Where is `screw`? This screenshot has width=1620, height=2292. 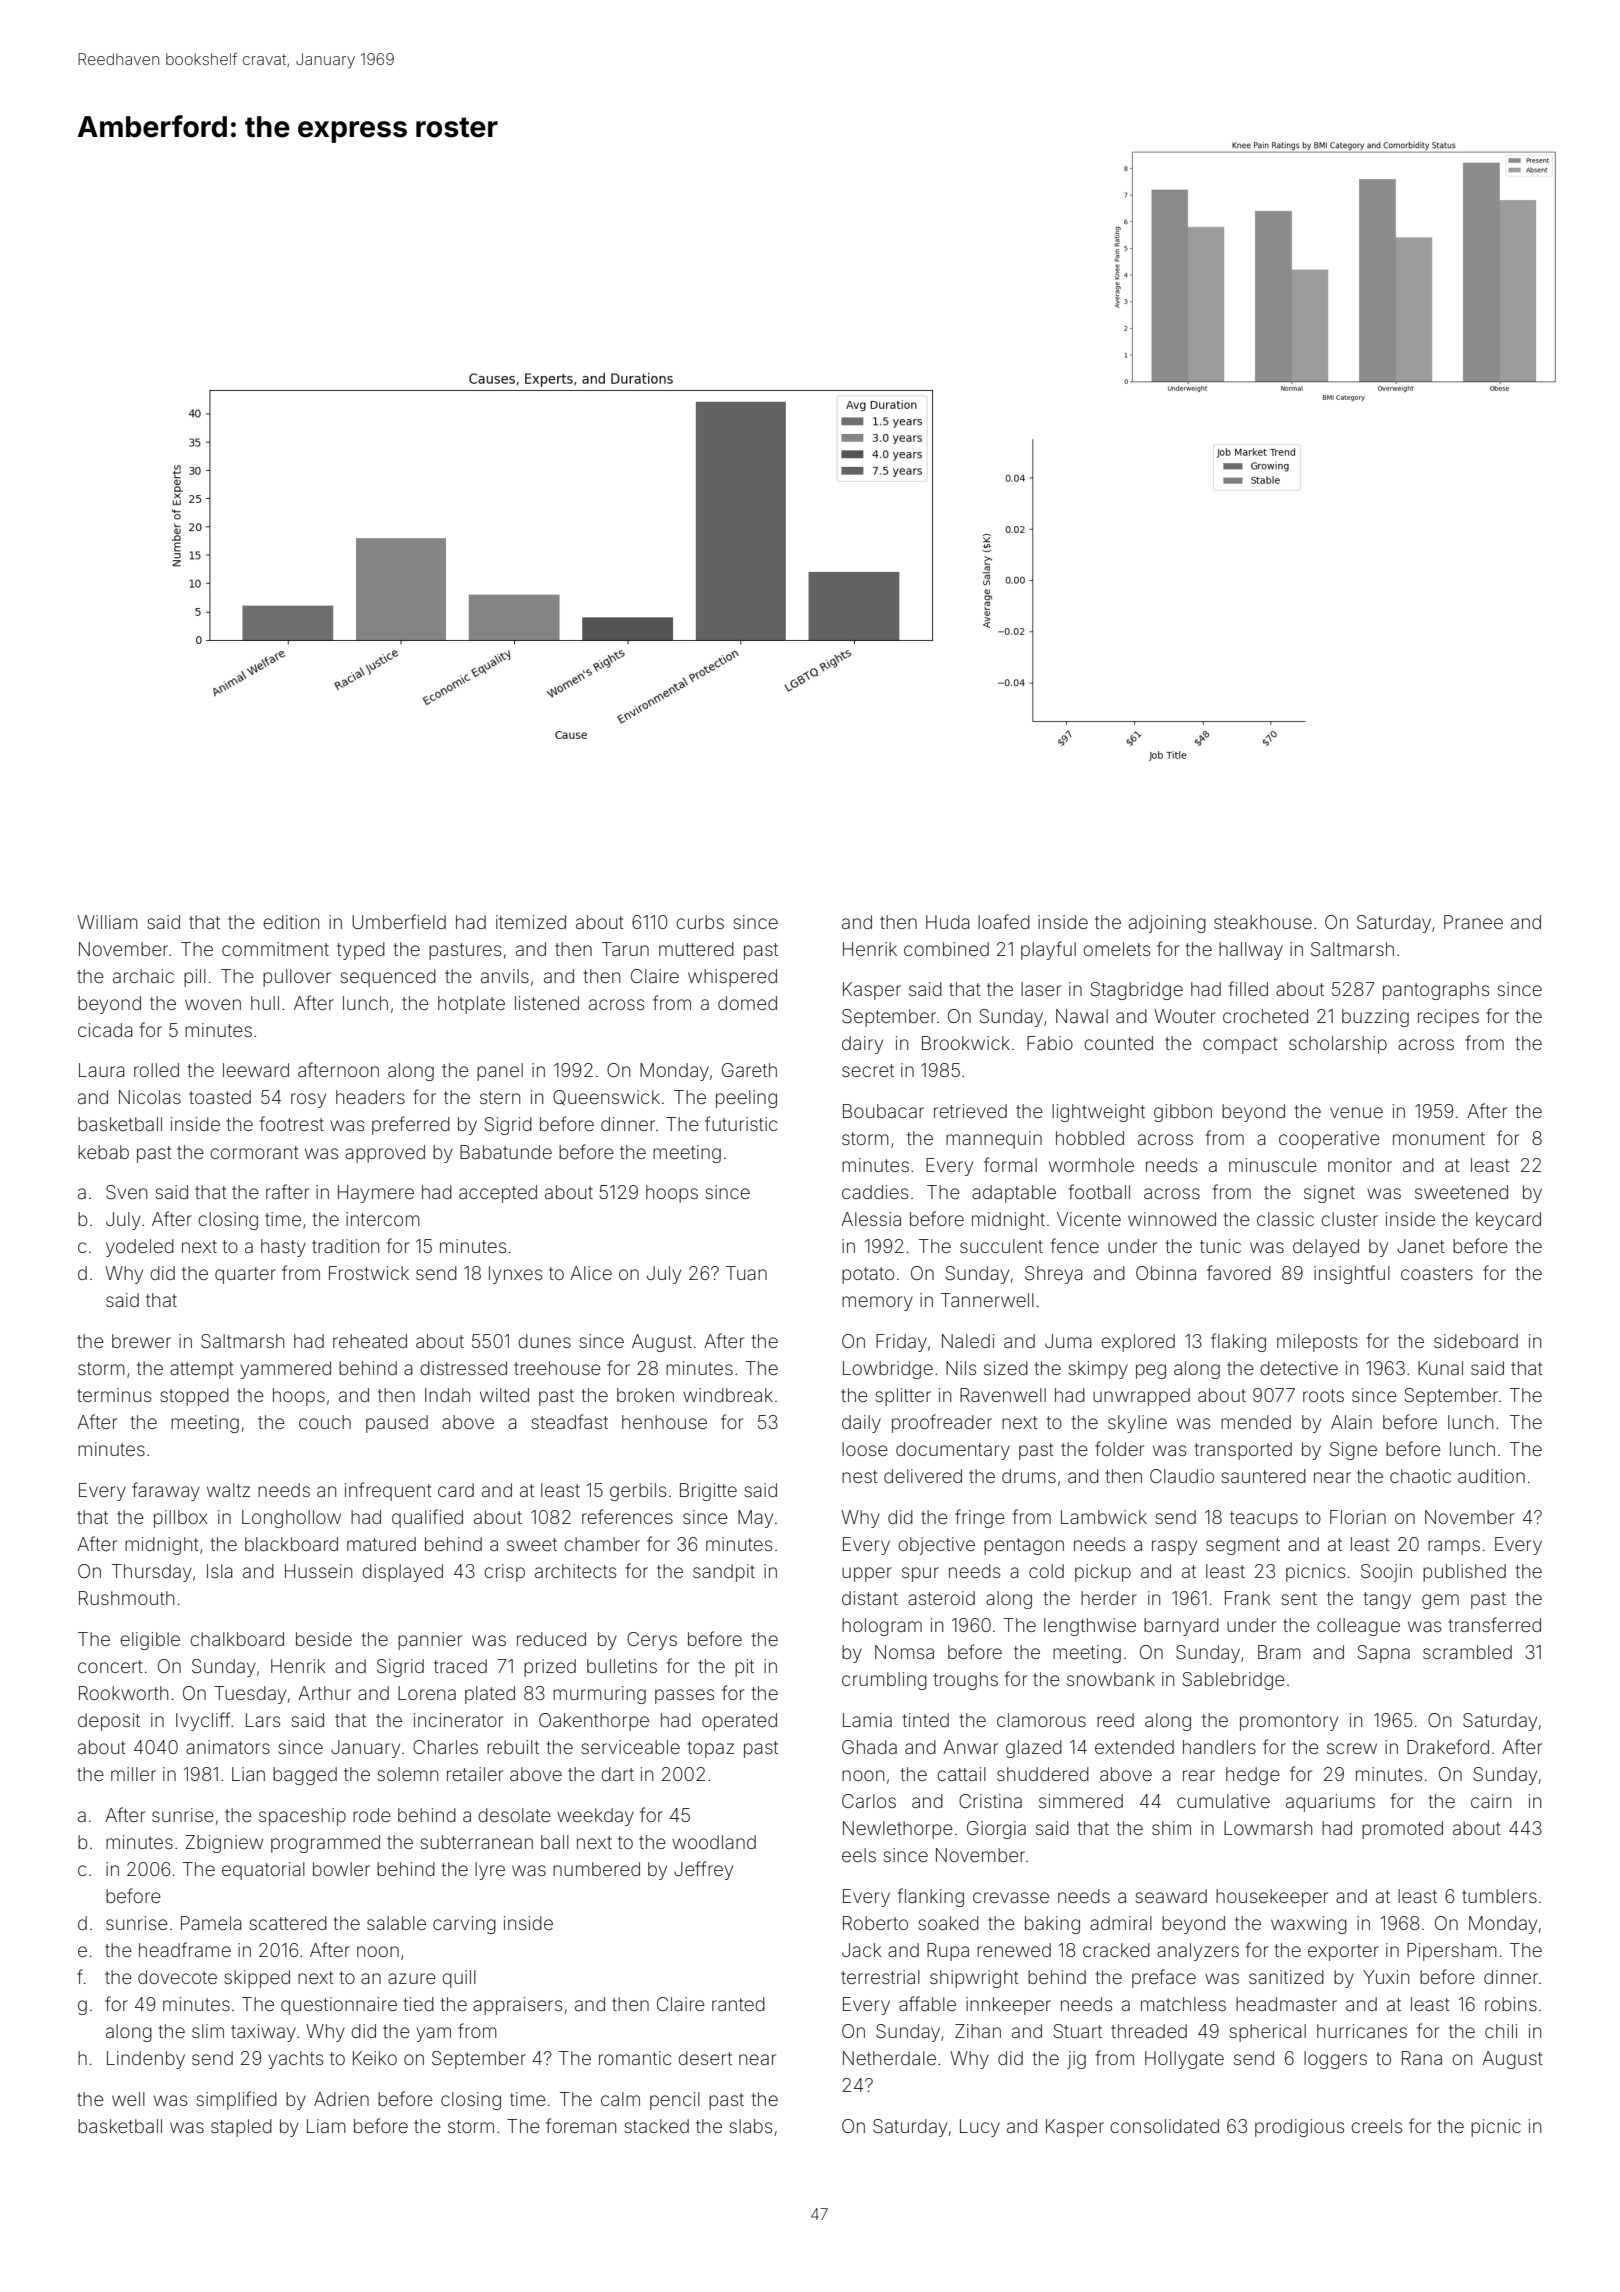
screw is located at coordinates (1352, 1748).
